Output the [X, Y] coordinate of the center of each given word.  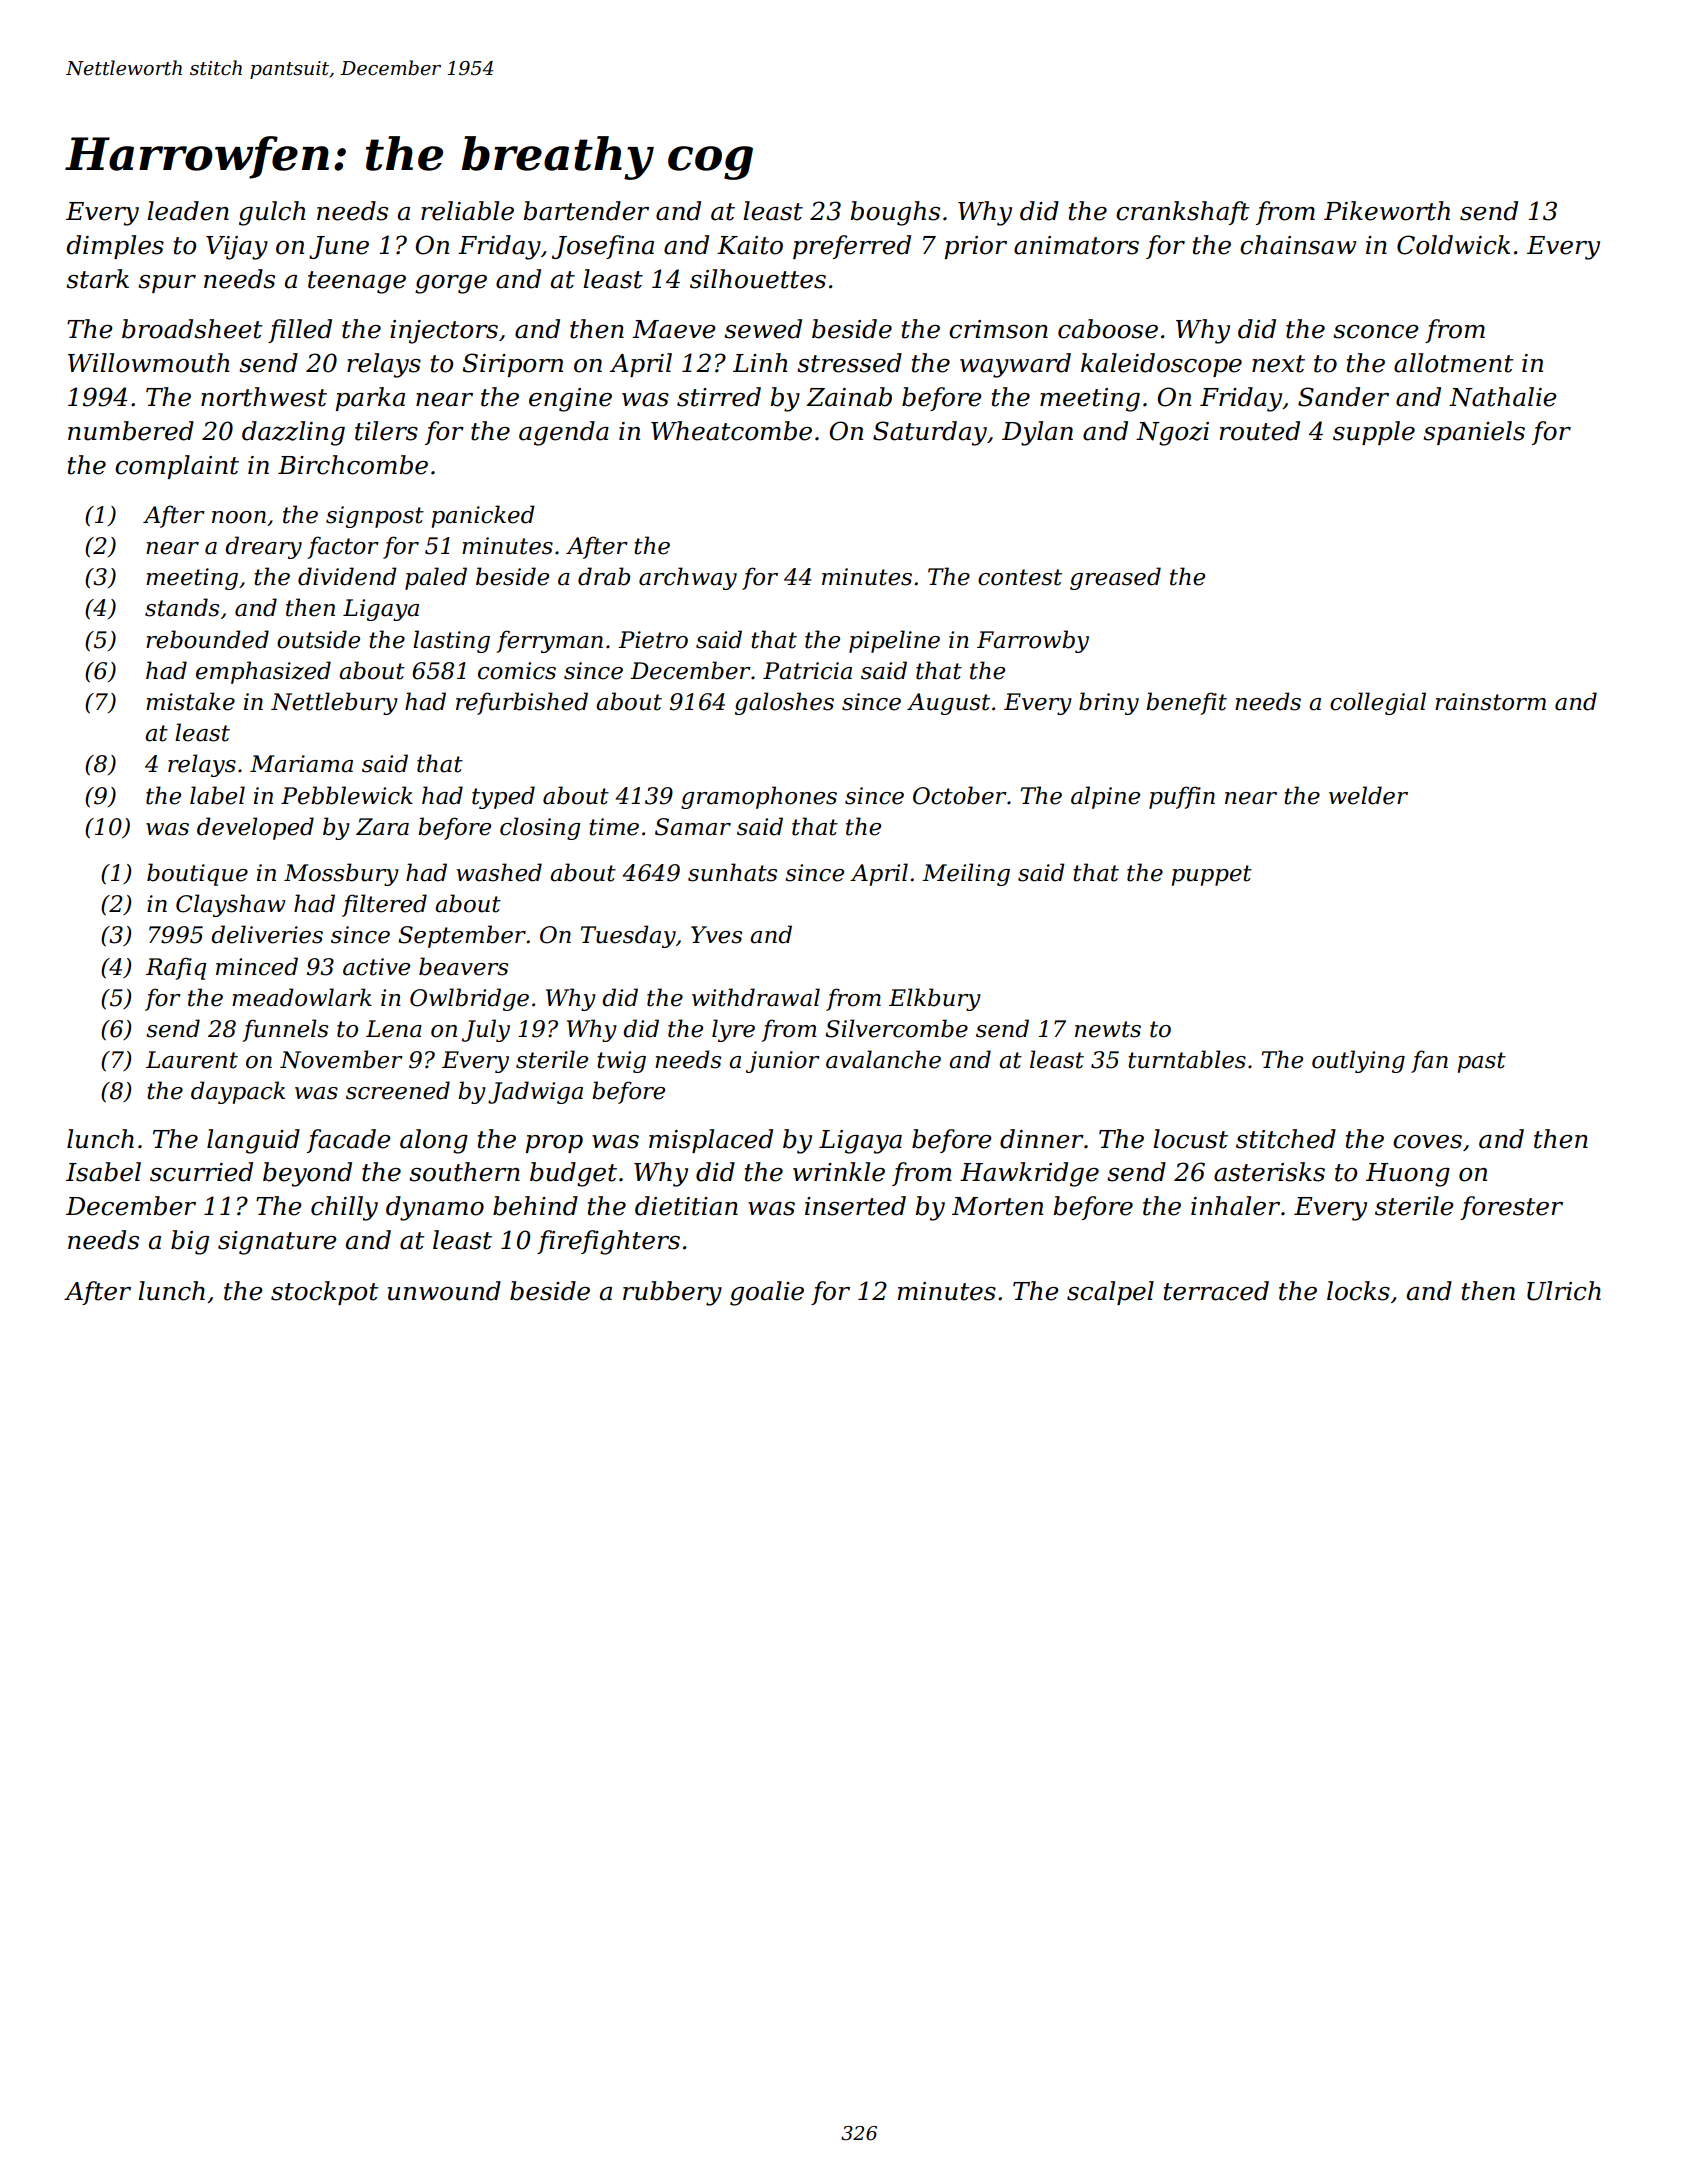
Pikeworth [1387, 211]
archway [688, 578]
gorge [451, 284]
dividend [347, 576]
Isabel [103, 1172]
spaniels [1474, 433]
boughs [895, 213]
